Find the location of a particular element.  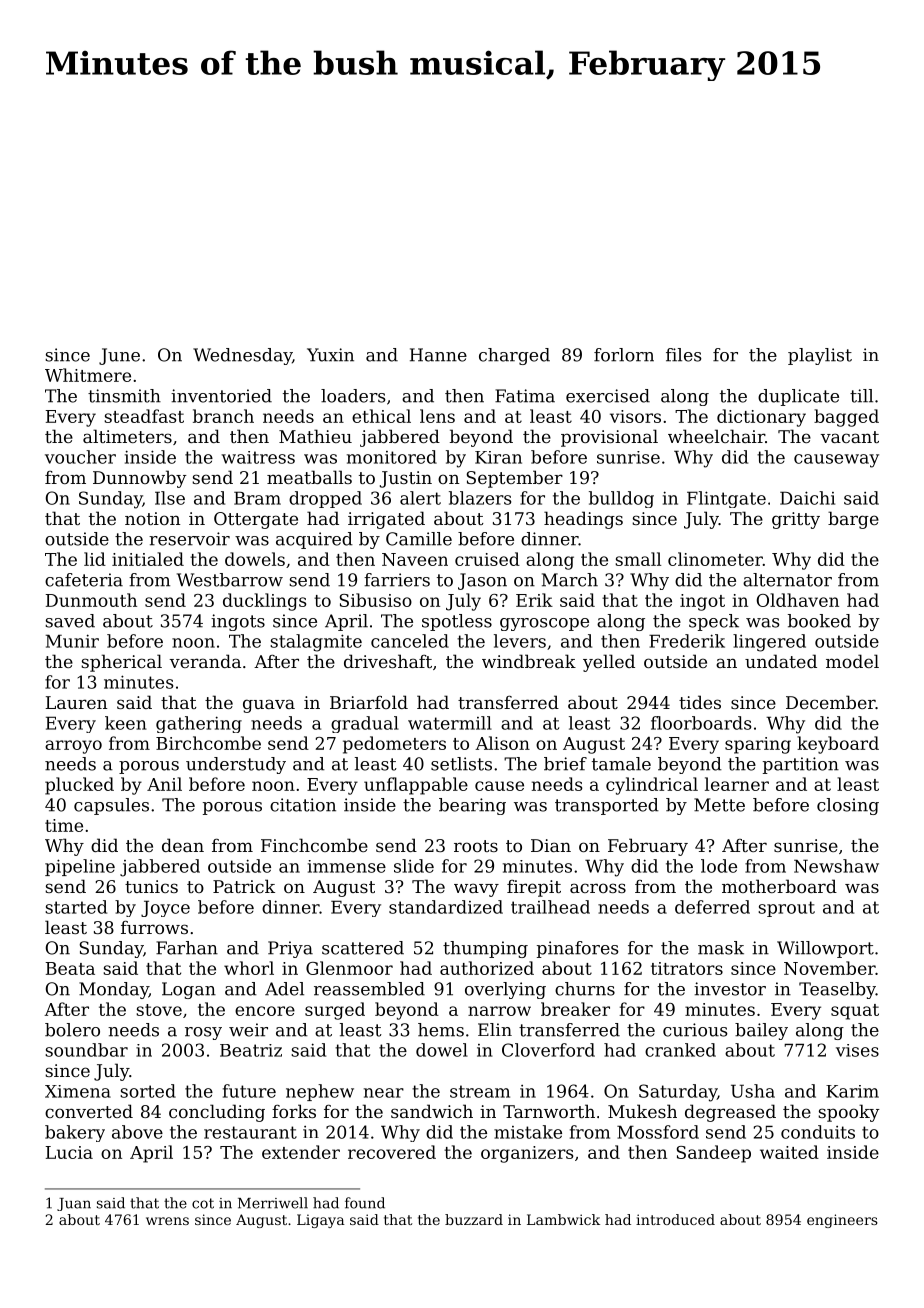

hems is located at coordinates (441, 1030).
